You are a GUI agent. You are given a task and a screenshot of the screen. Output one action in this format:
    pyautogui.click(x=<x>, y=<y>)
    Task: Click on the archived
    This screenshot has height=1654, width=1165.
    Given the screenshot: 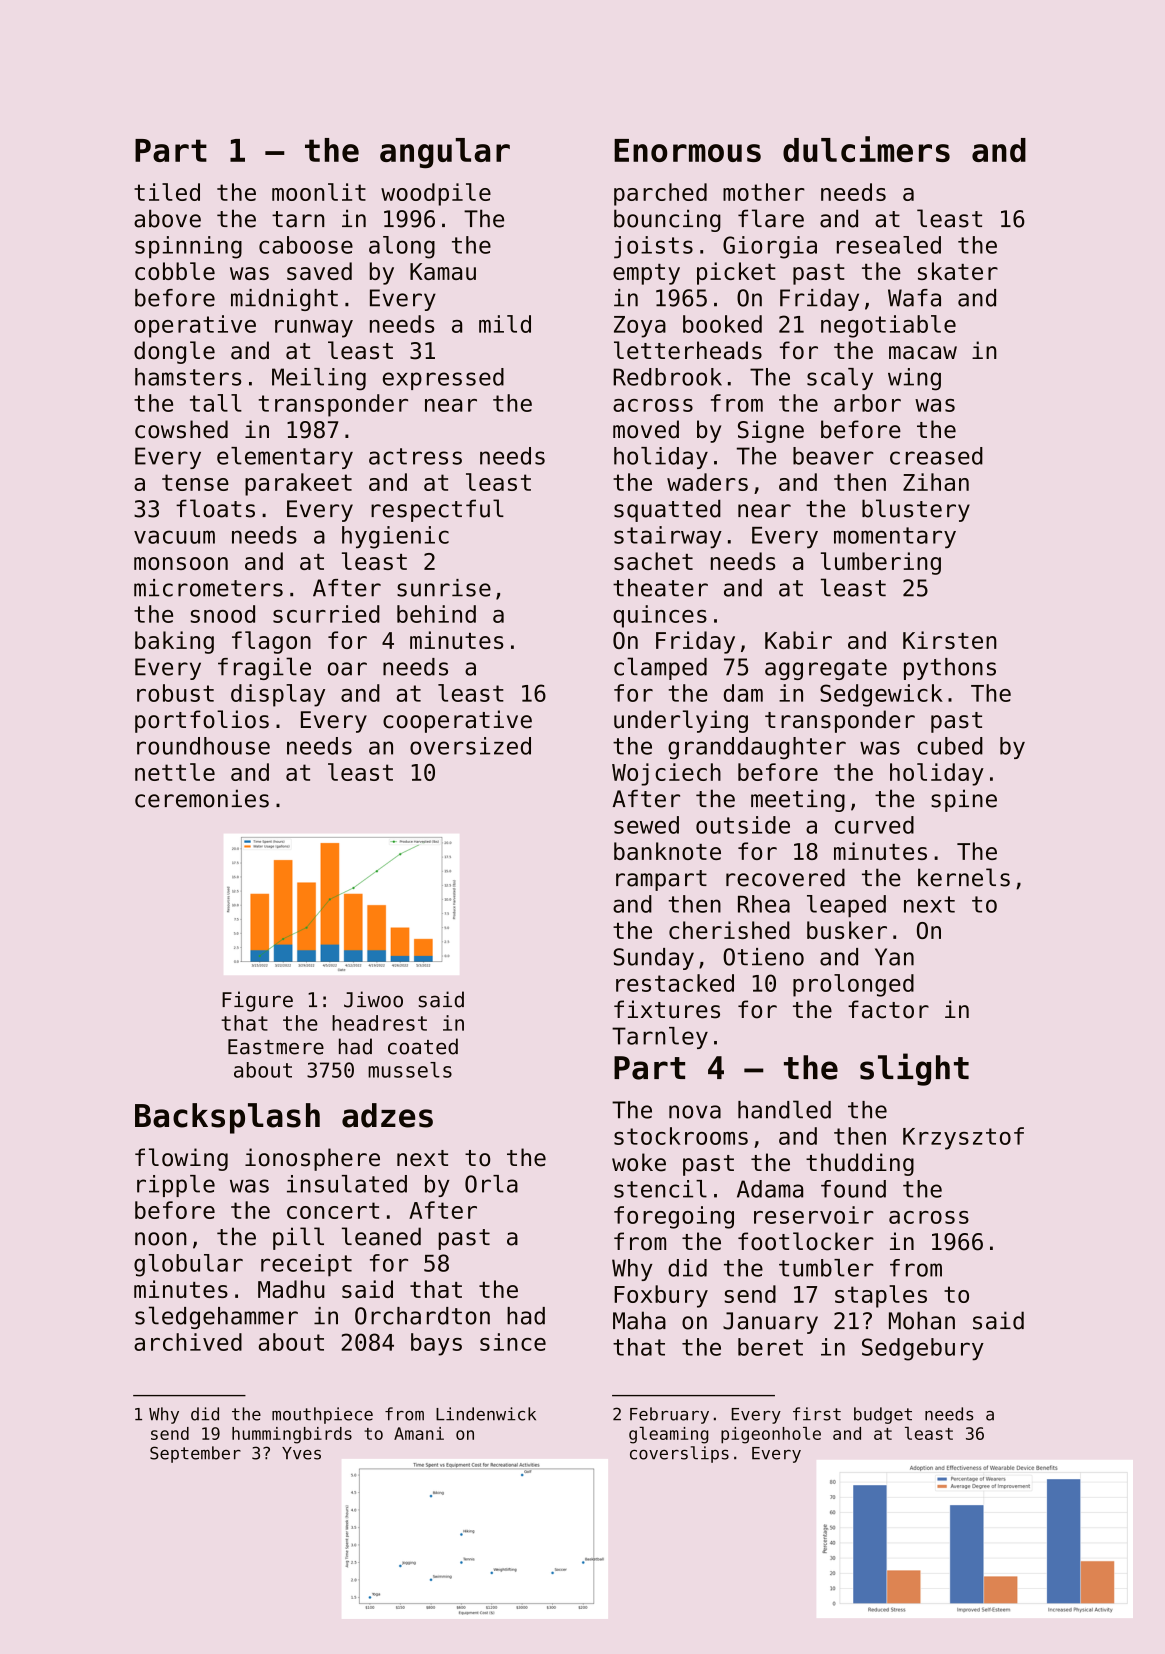 What is the action you would take?
    pyautogui.click(x=188, y=1342)
